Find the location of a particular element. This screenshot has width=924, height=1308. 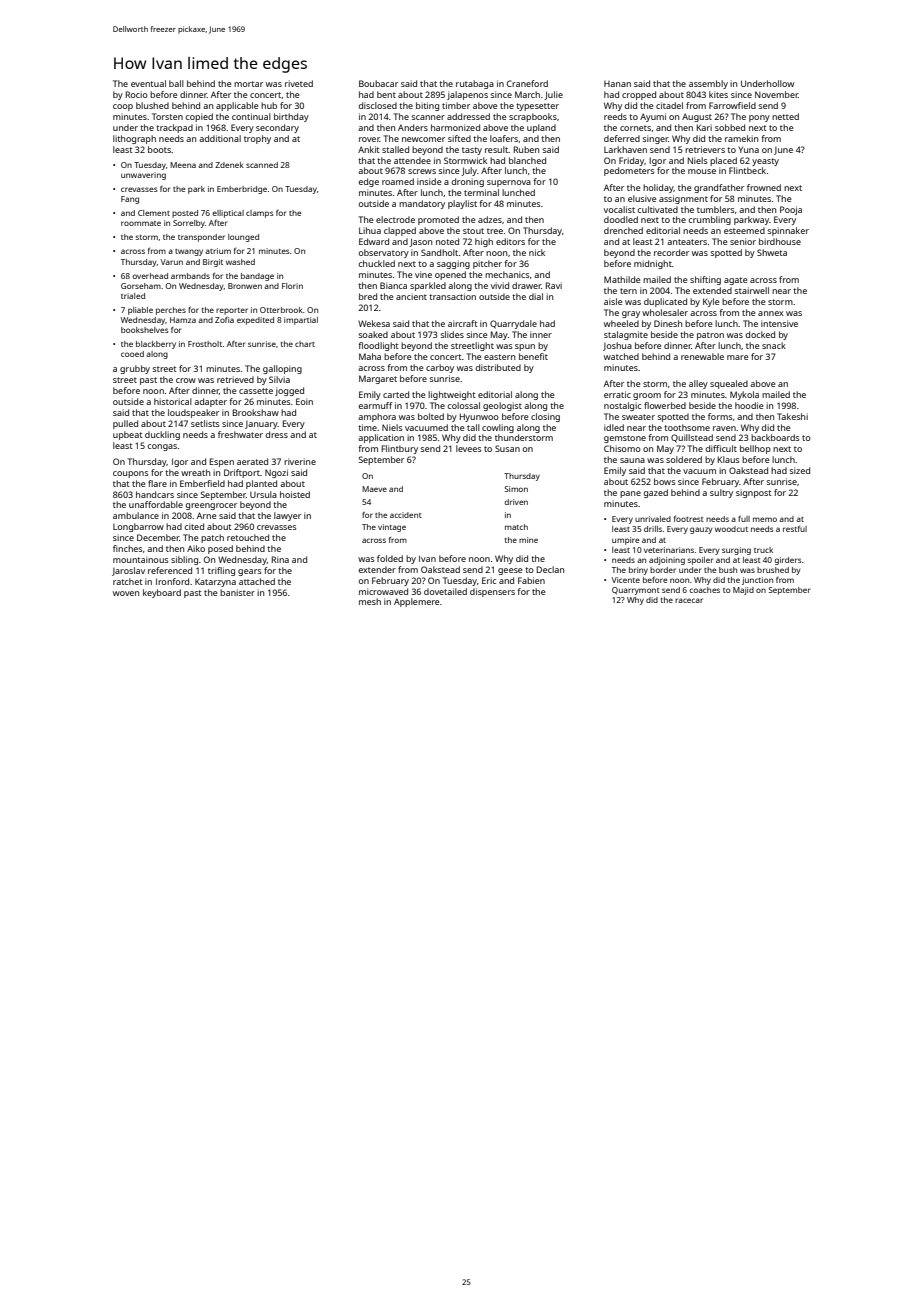

backboards is located at coordinates (775, 437).
